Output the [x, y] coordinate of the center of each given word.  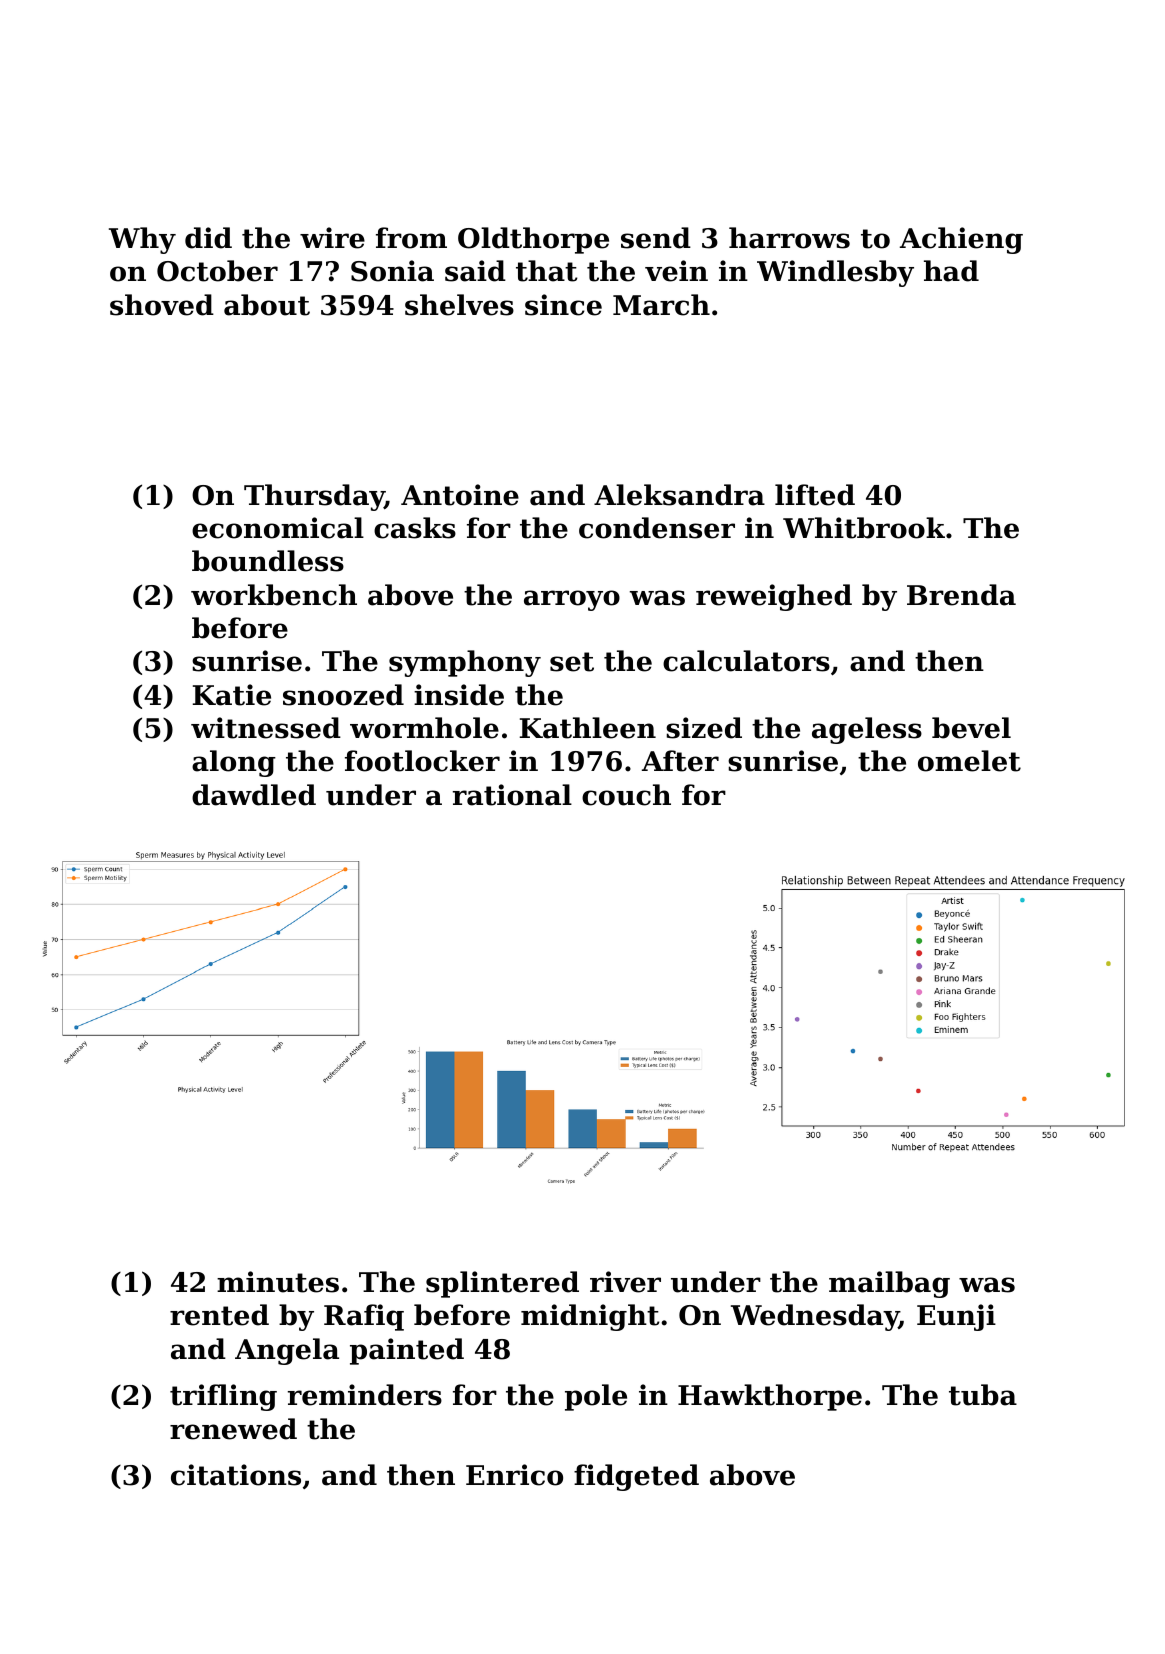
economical [278, 528]
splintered [502, 1284]
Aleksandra [679, 495]
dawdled [254, 795]
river [625, 1282]
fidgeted [636, 1477]
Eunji [956, 1317]
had [951, 271]
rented [219, 1315]
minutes [278, 1282]
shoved [162, 305]
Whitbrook [864, 528]
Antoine [460, 495]
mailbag [889, 1284]
